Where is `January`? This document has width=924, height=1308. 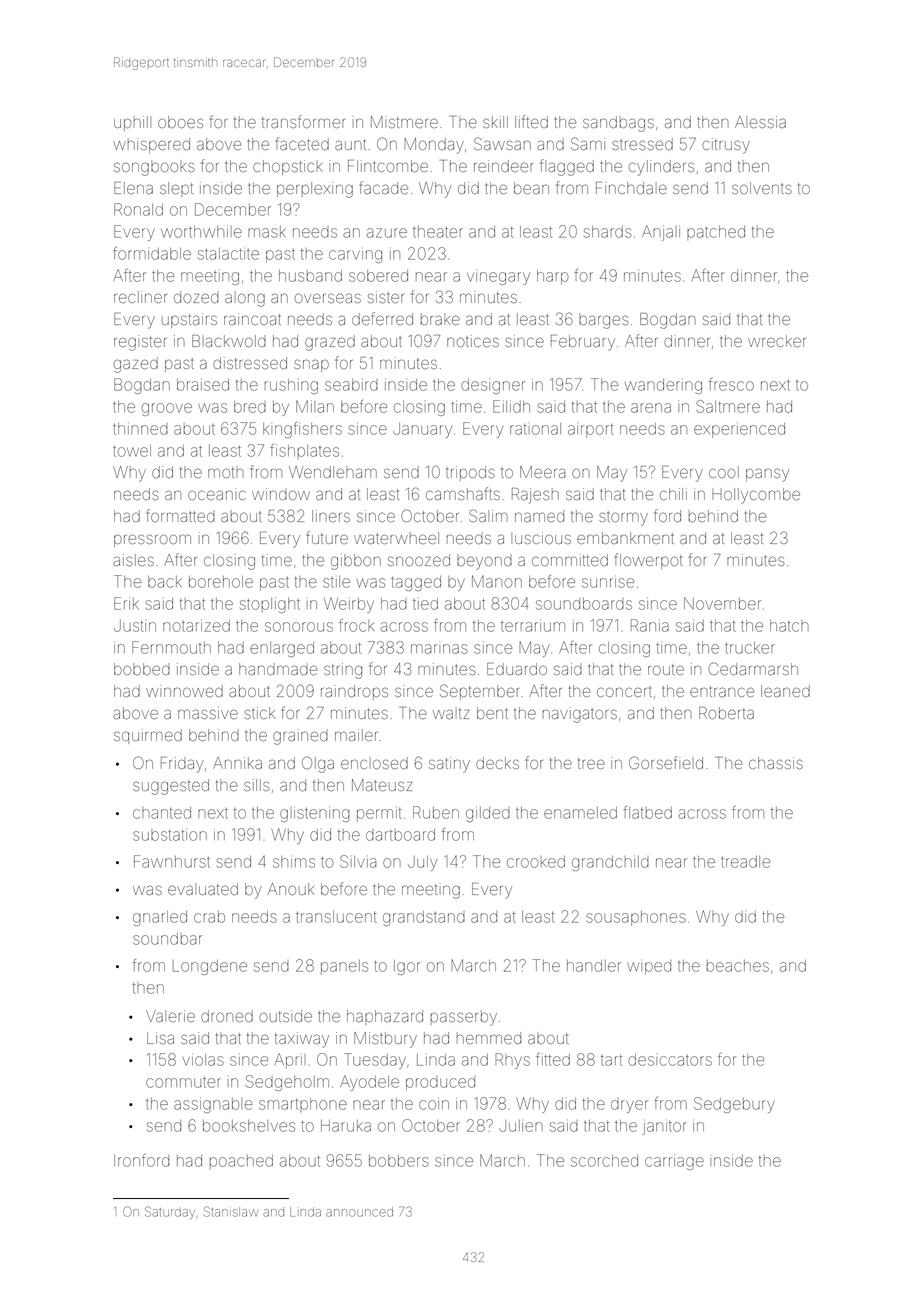 January is located at coordinates (422, 430).
